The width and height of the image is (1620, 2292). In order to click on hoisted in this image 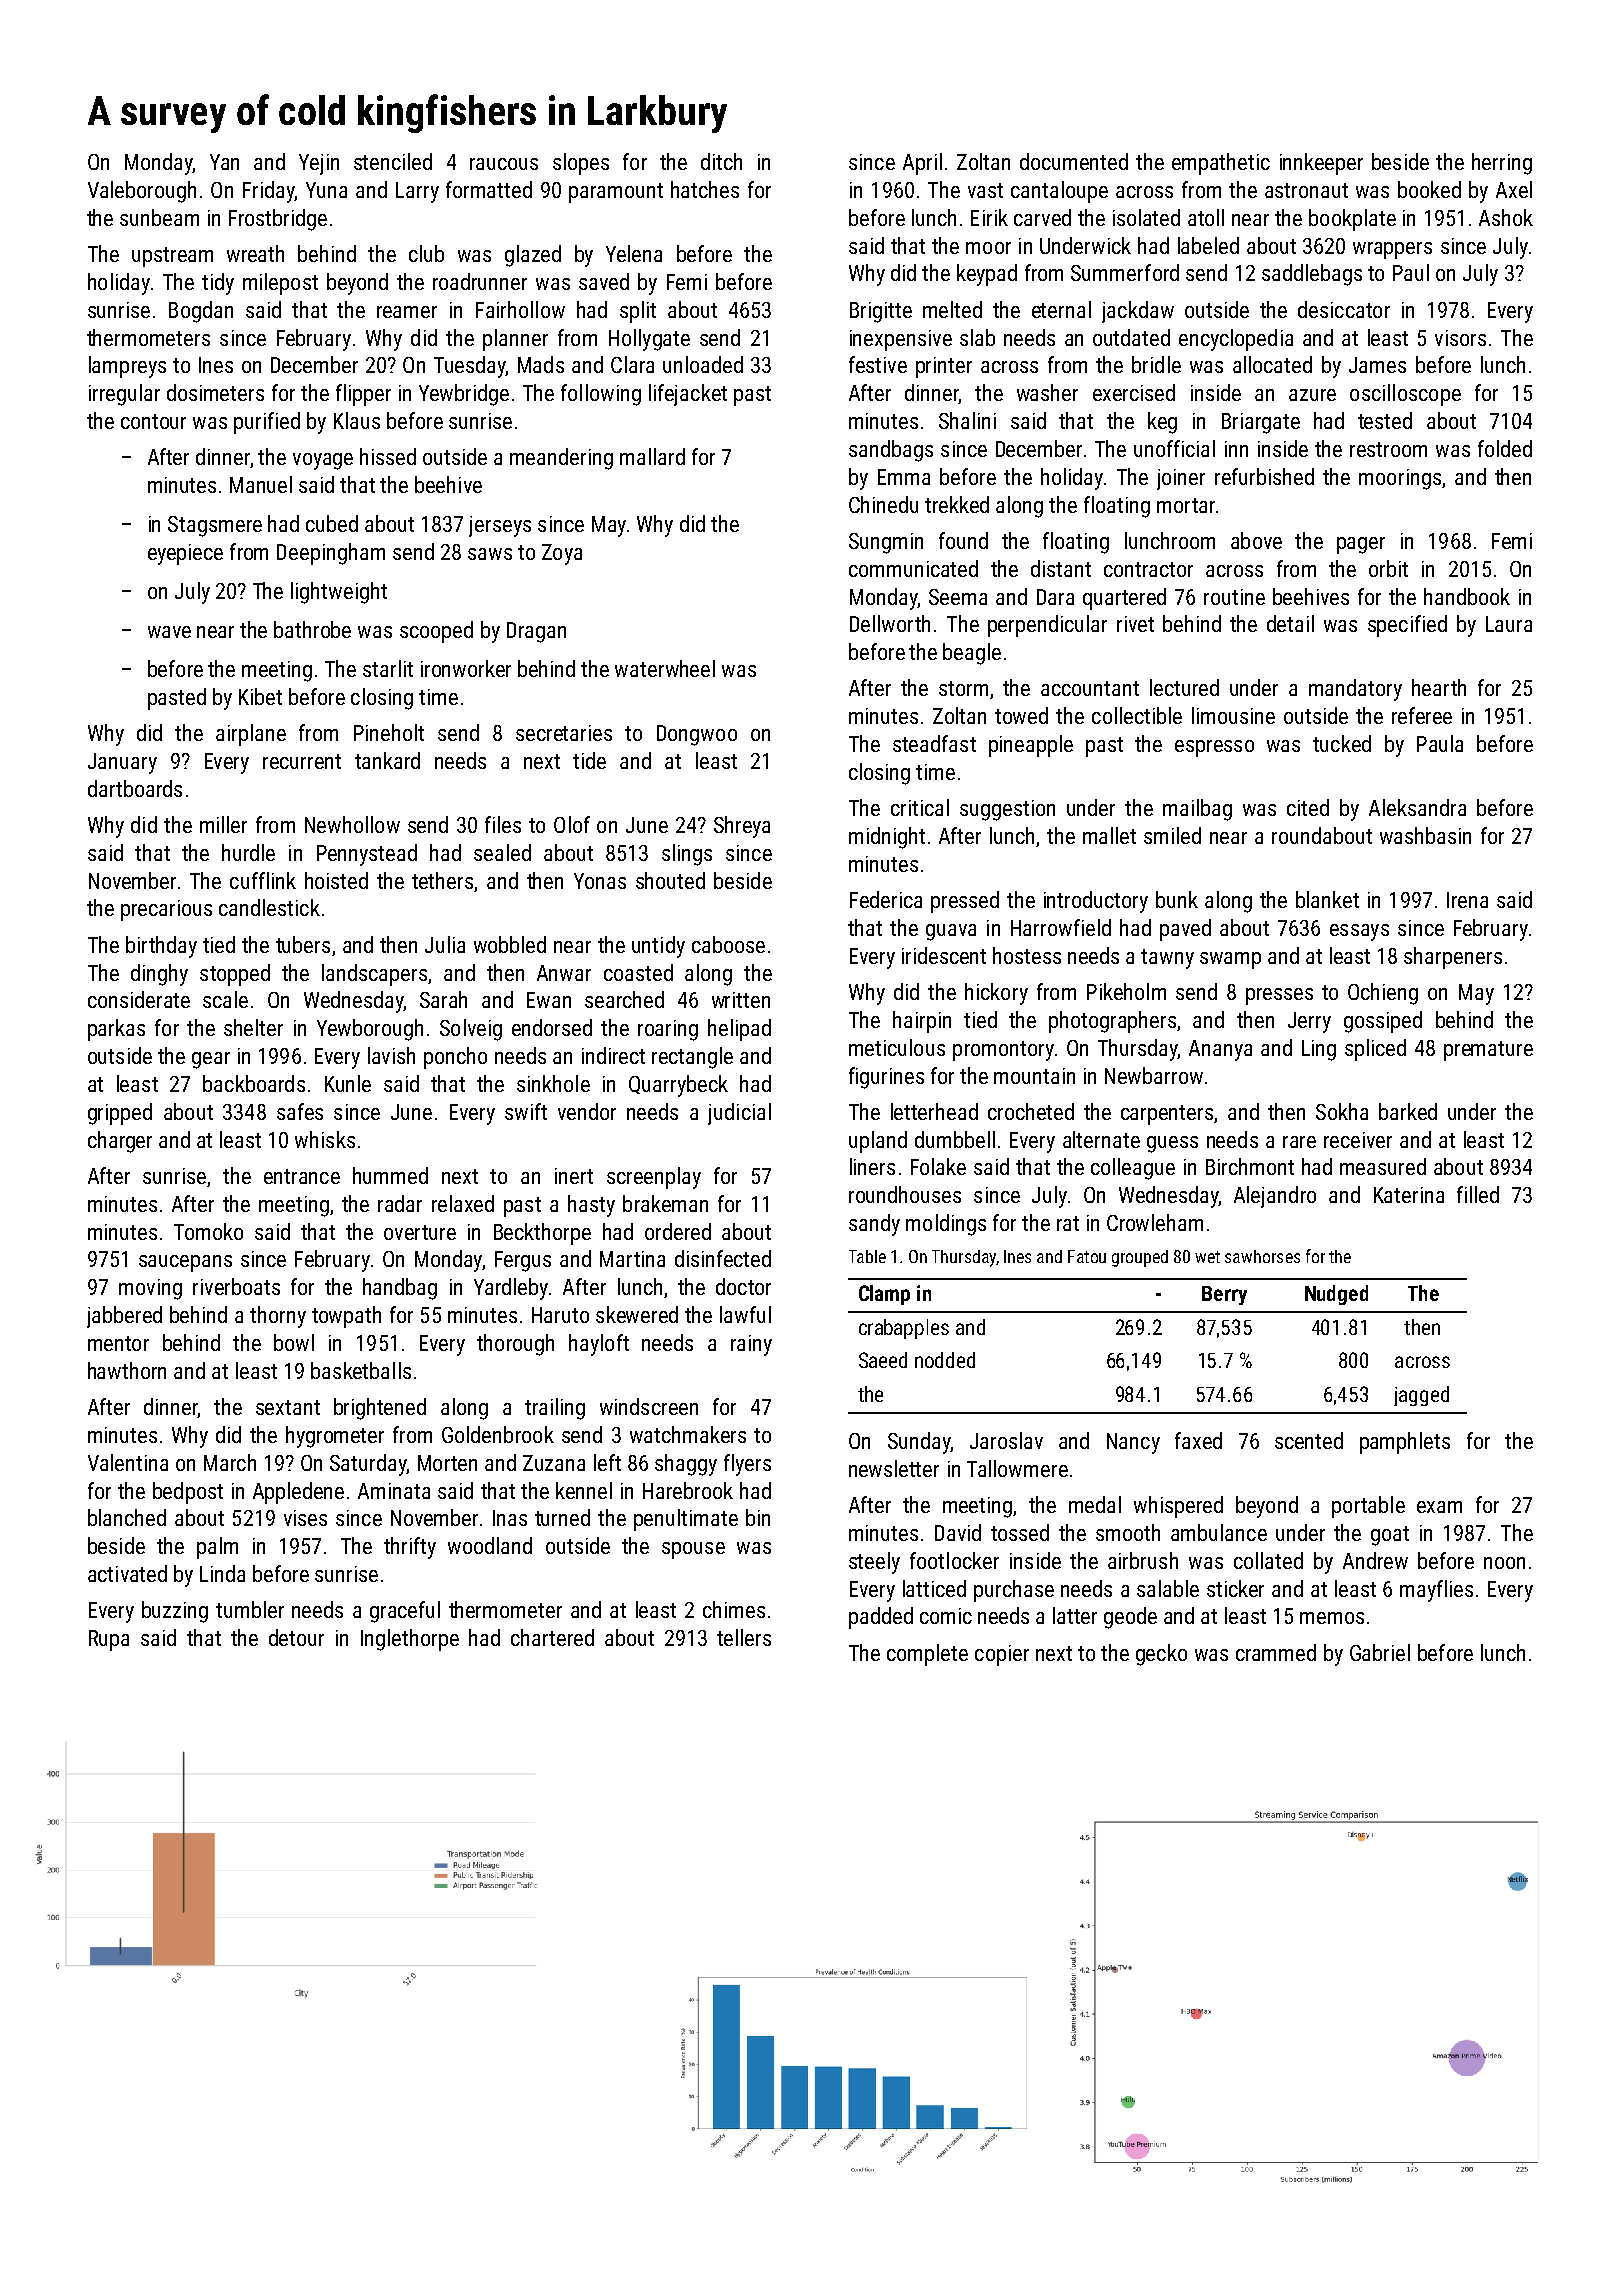, I will do `click(336, 880)`.
